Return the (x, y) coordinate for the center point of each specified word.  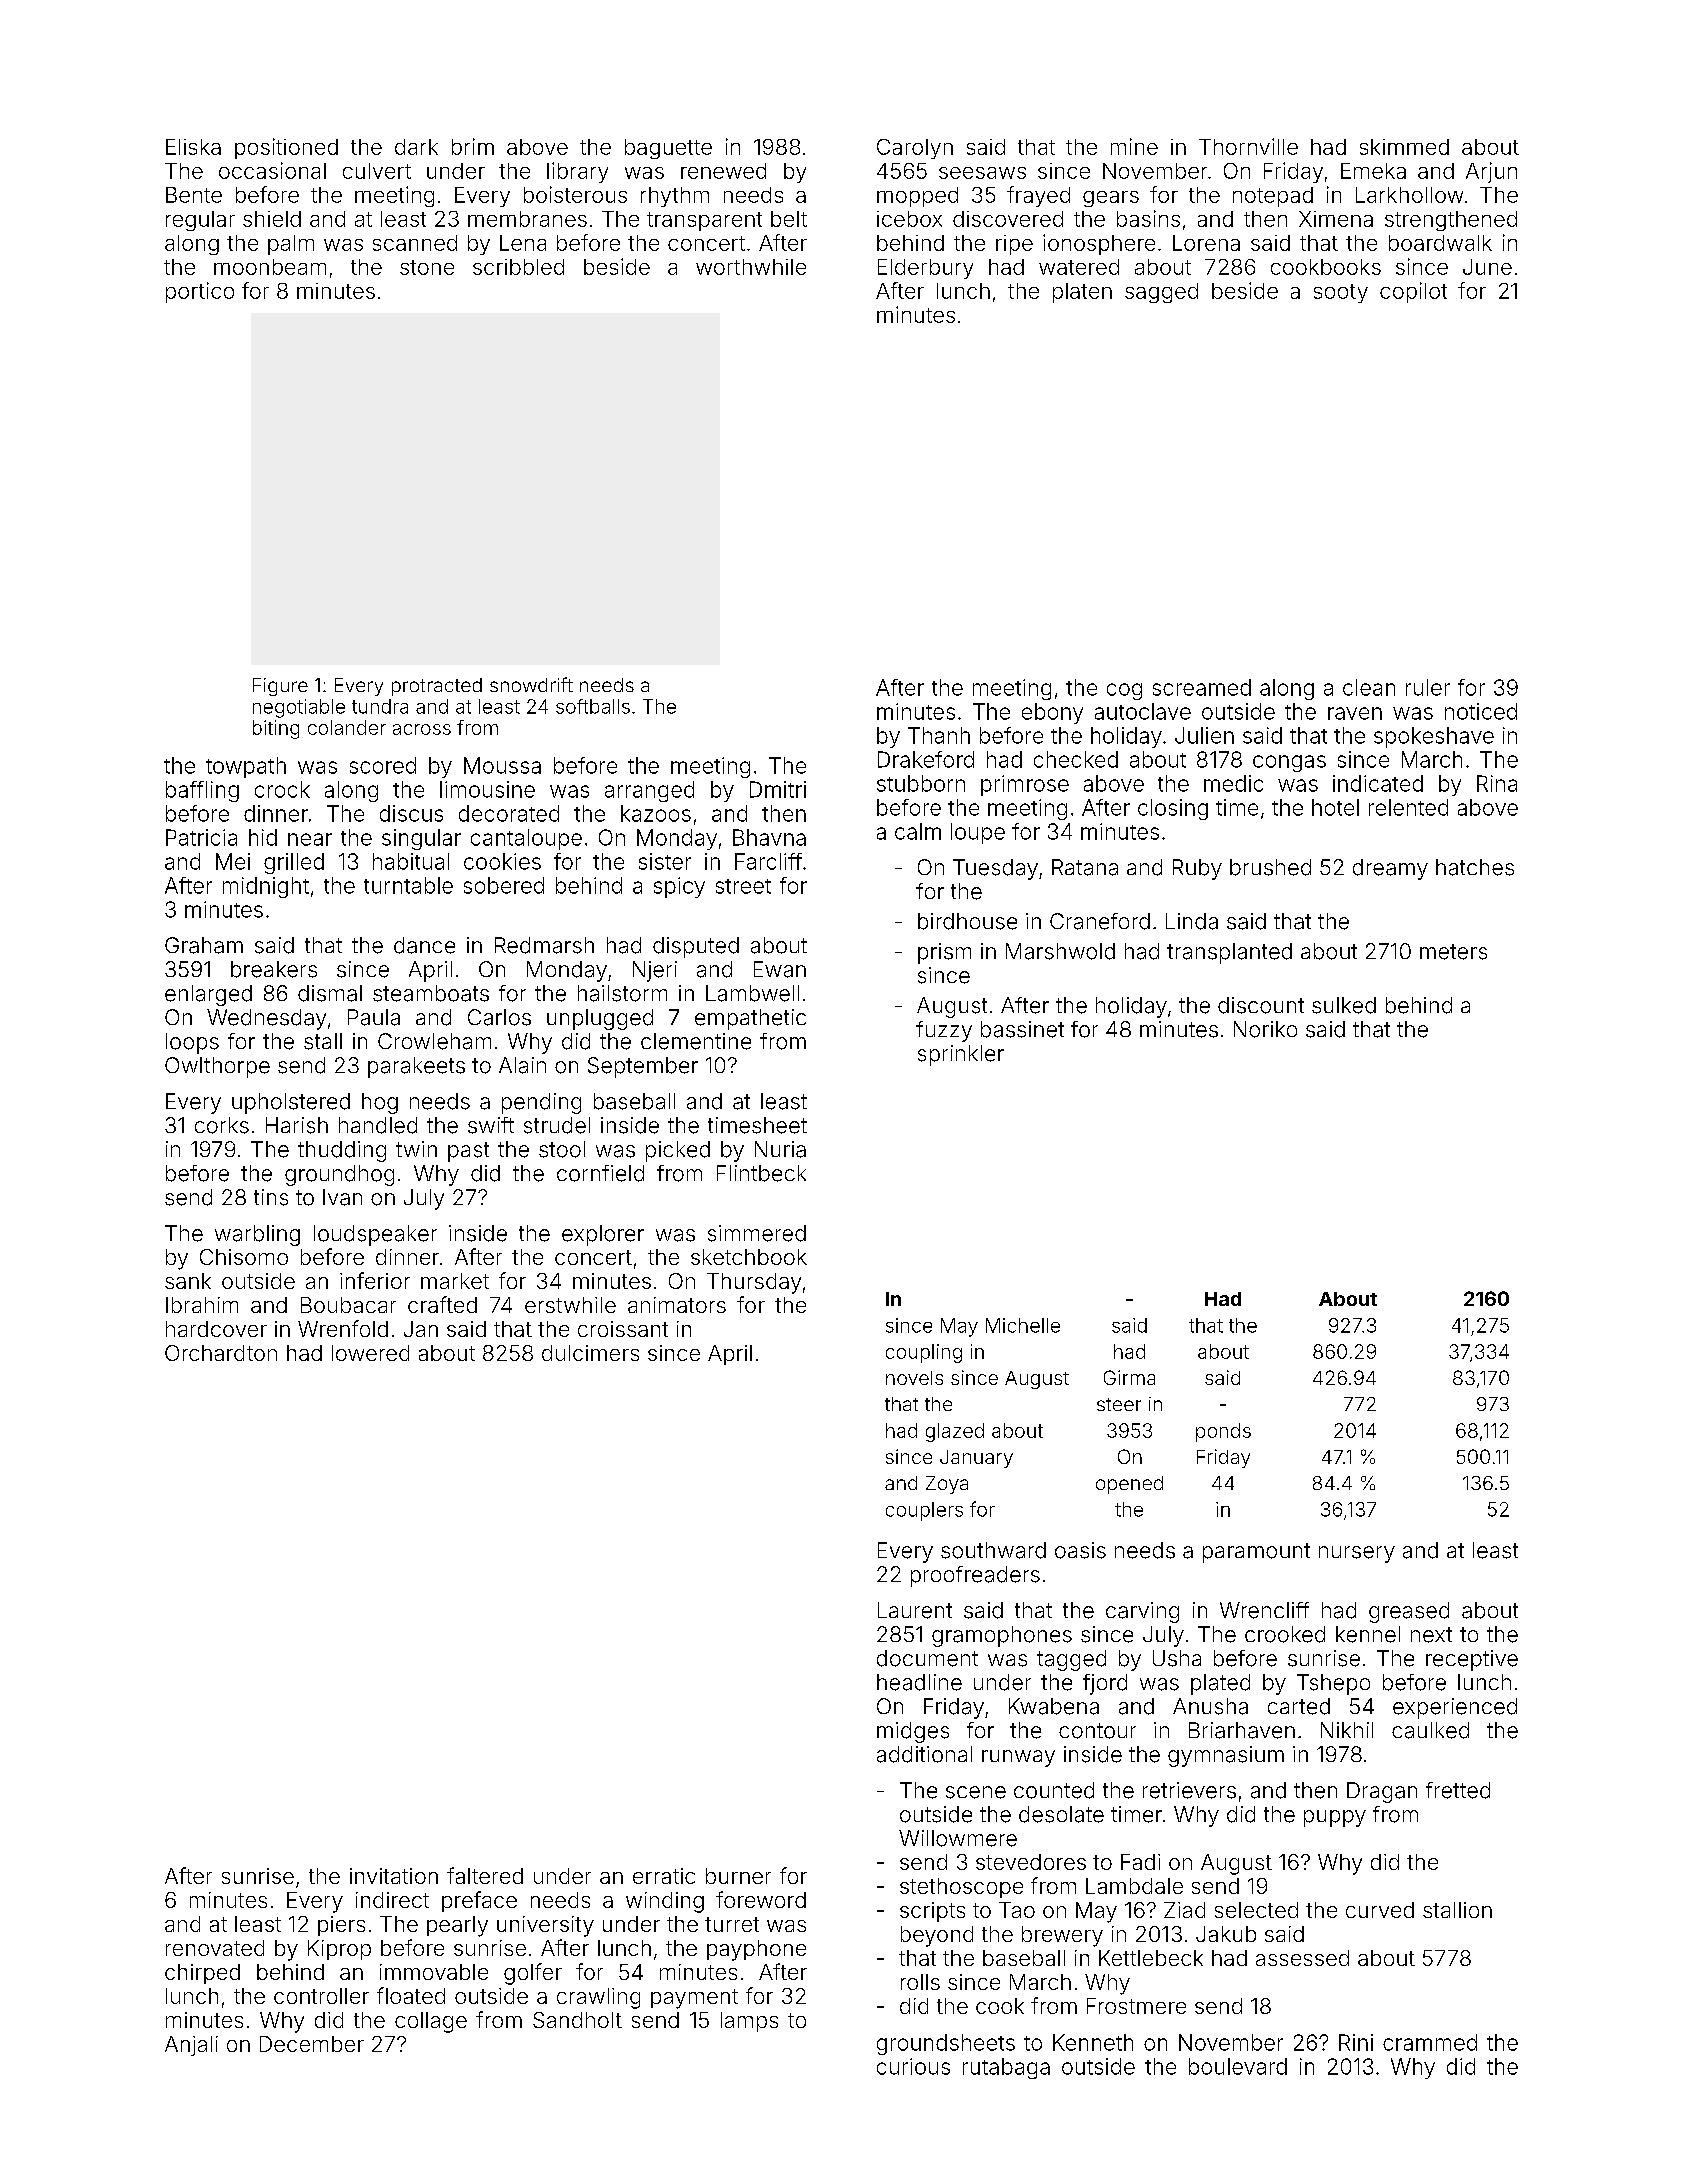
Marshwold (1060, 951)
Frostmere (1136, 2006)
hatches (1475, 867)
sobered (504, 885)
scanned (415, 243)
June (1487, 267)
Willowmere (958, 1838)
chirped (202, 1974)
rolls (920, 1982)
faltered (485, 1875)
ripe (1014, 245)
